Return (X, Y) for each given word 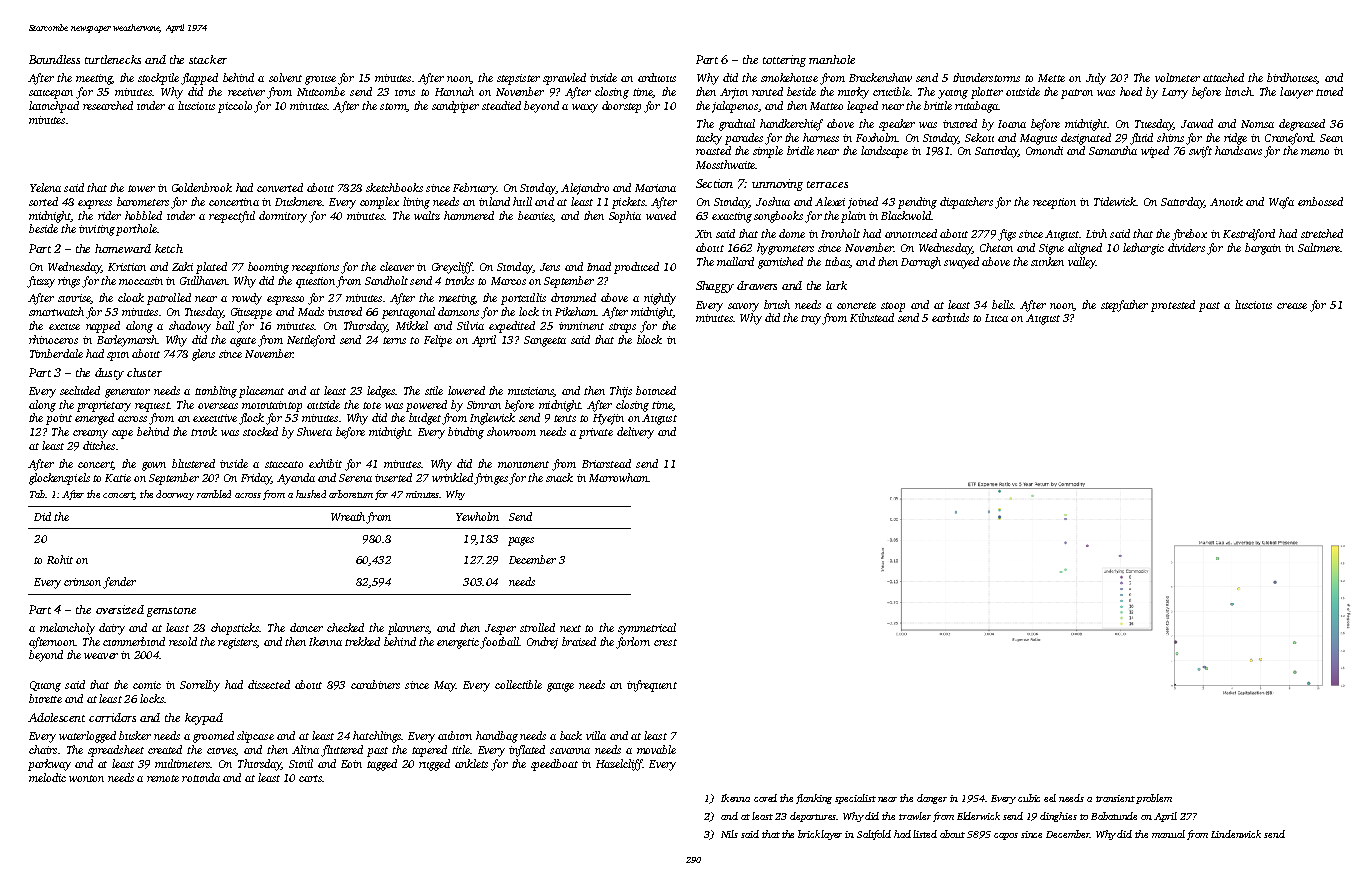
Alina (305, 749)
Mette (1051, 78)
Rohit (60, 559)
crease (1292, 306)
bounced (656, 390)
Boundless (54, 59)
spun (118, 356)
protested (1173, 306)
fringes (491, 479)
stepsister (518, 79)
